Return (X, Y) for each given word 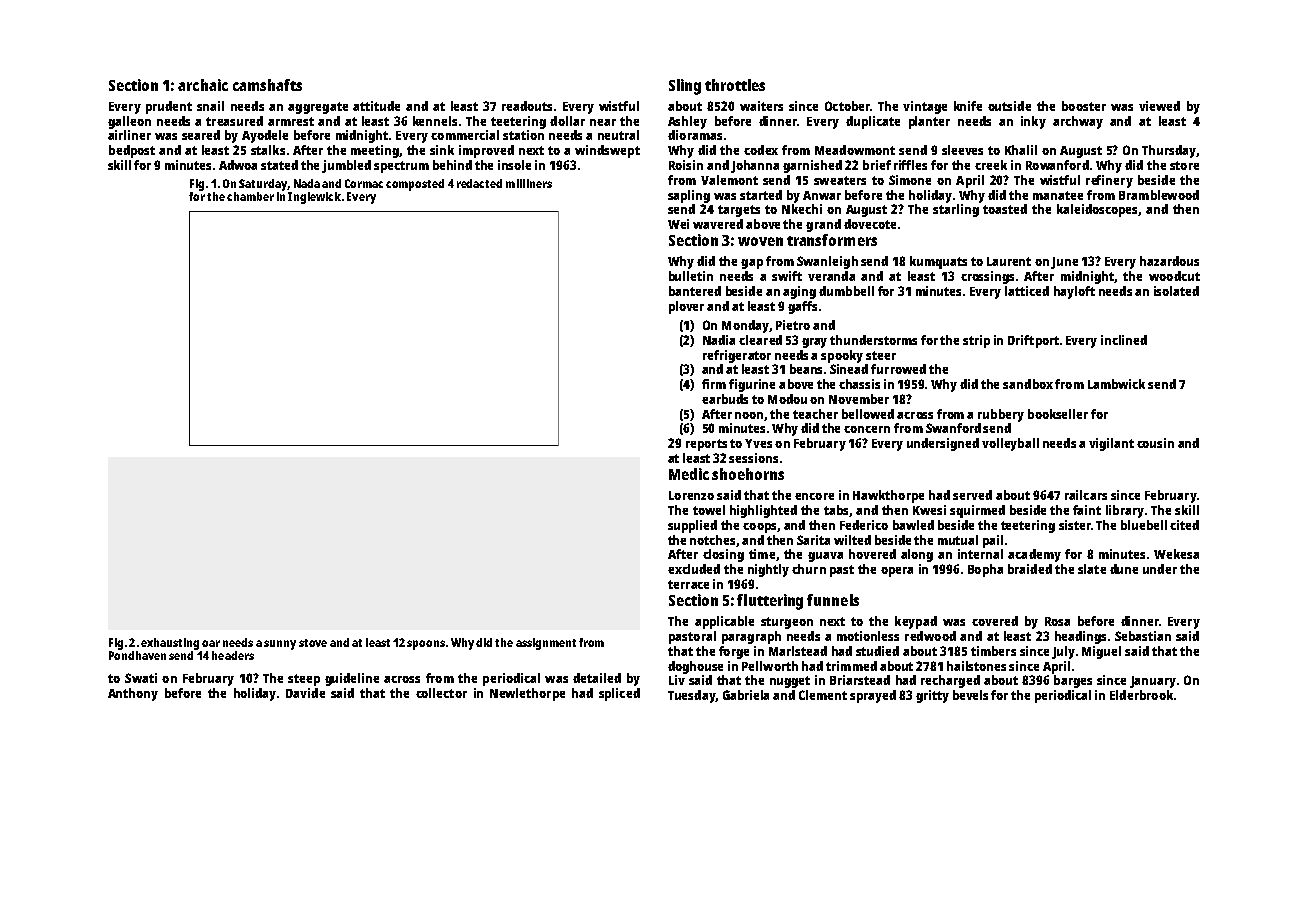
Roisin (686, 165)
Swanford (953, 428)
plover (686, 307)
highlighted (763, 511)
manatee (1058, 195)
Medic (689, 474)
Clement (823, 695)
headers (233, 655)
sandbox (1028, 384)
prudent (169, 107)
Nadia (719, 340)
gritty (932, 696)
